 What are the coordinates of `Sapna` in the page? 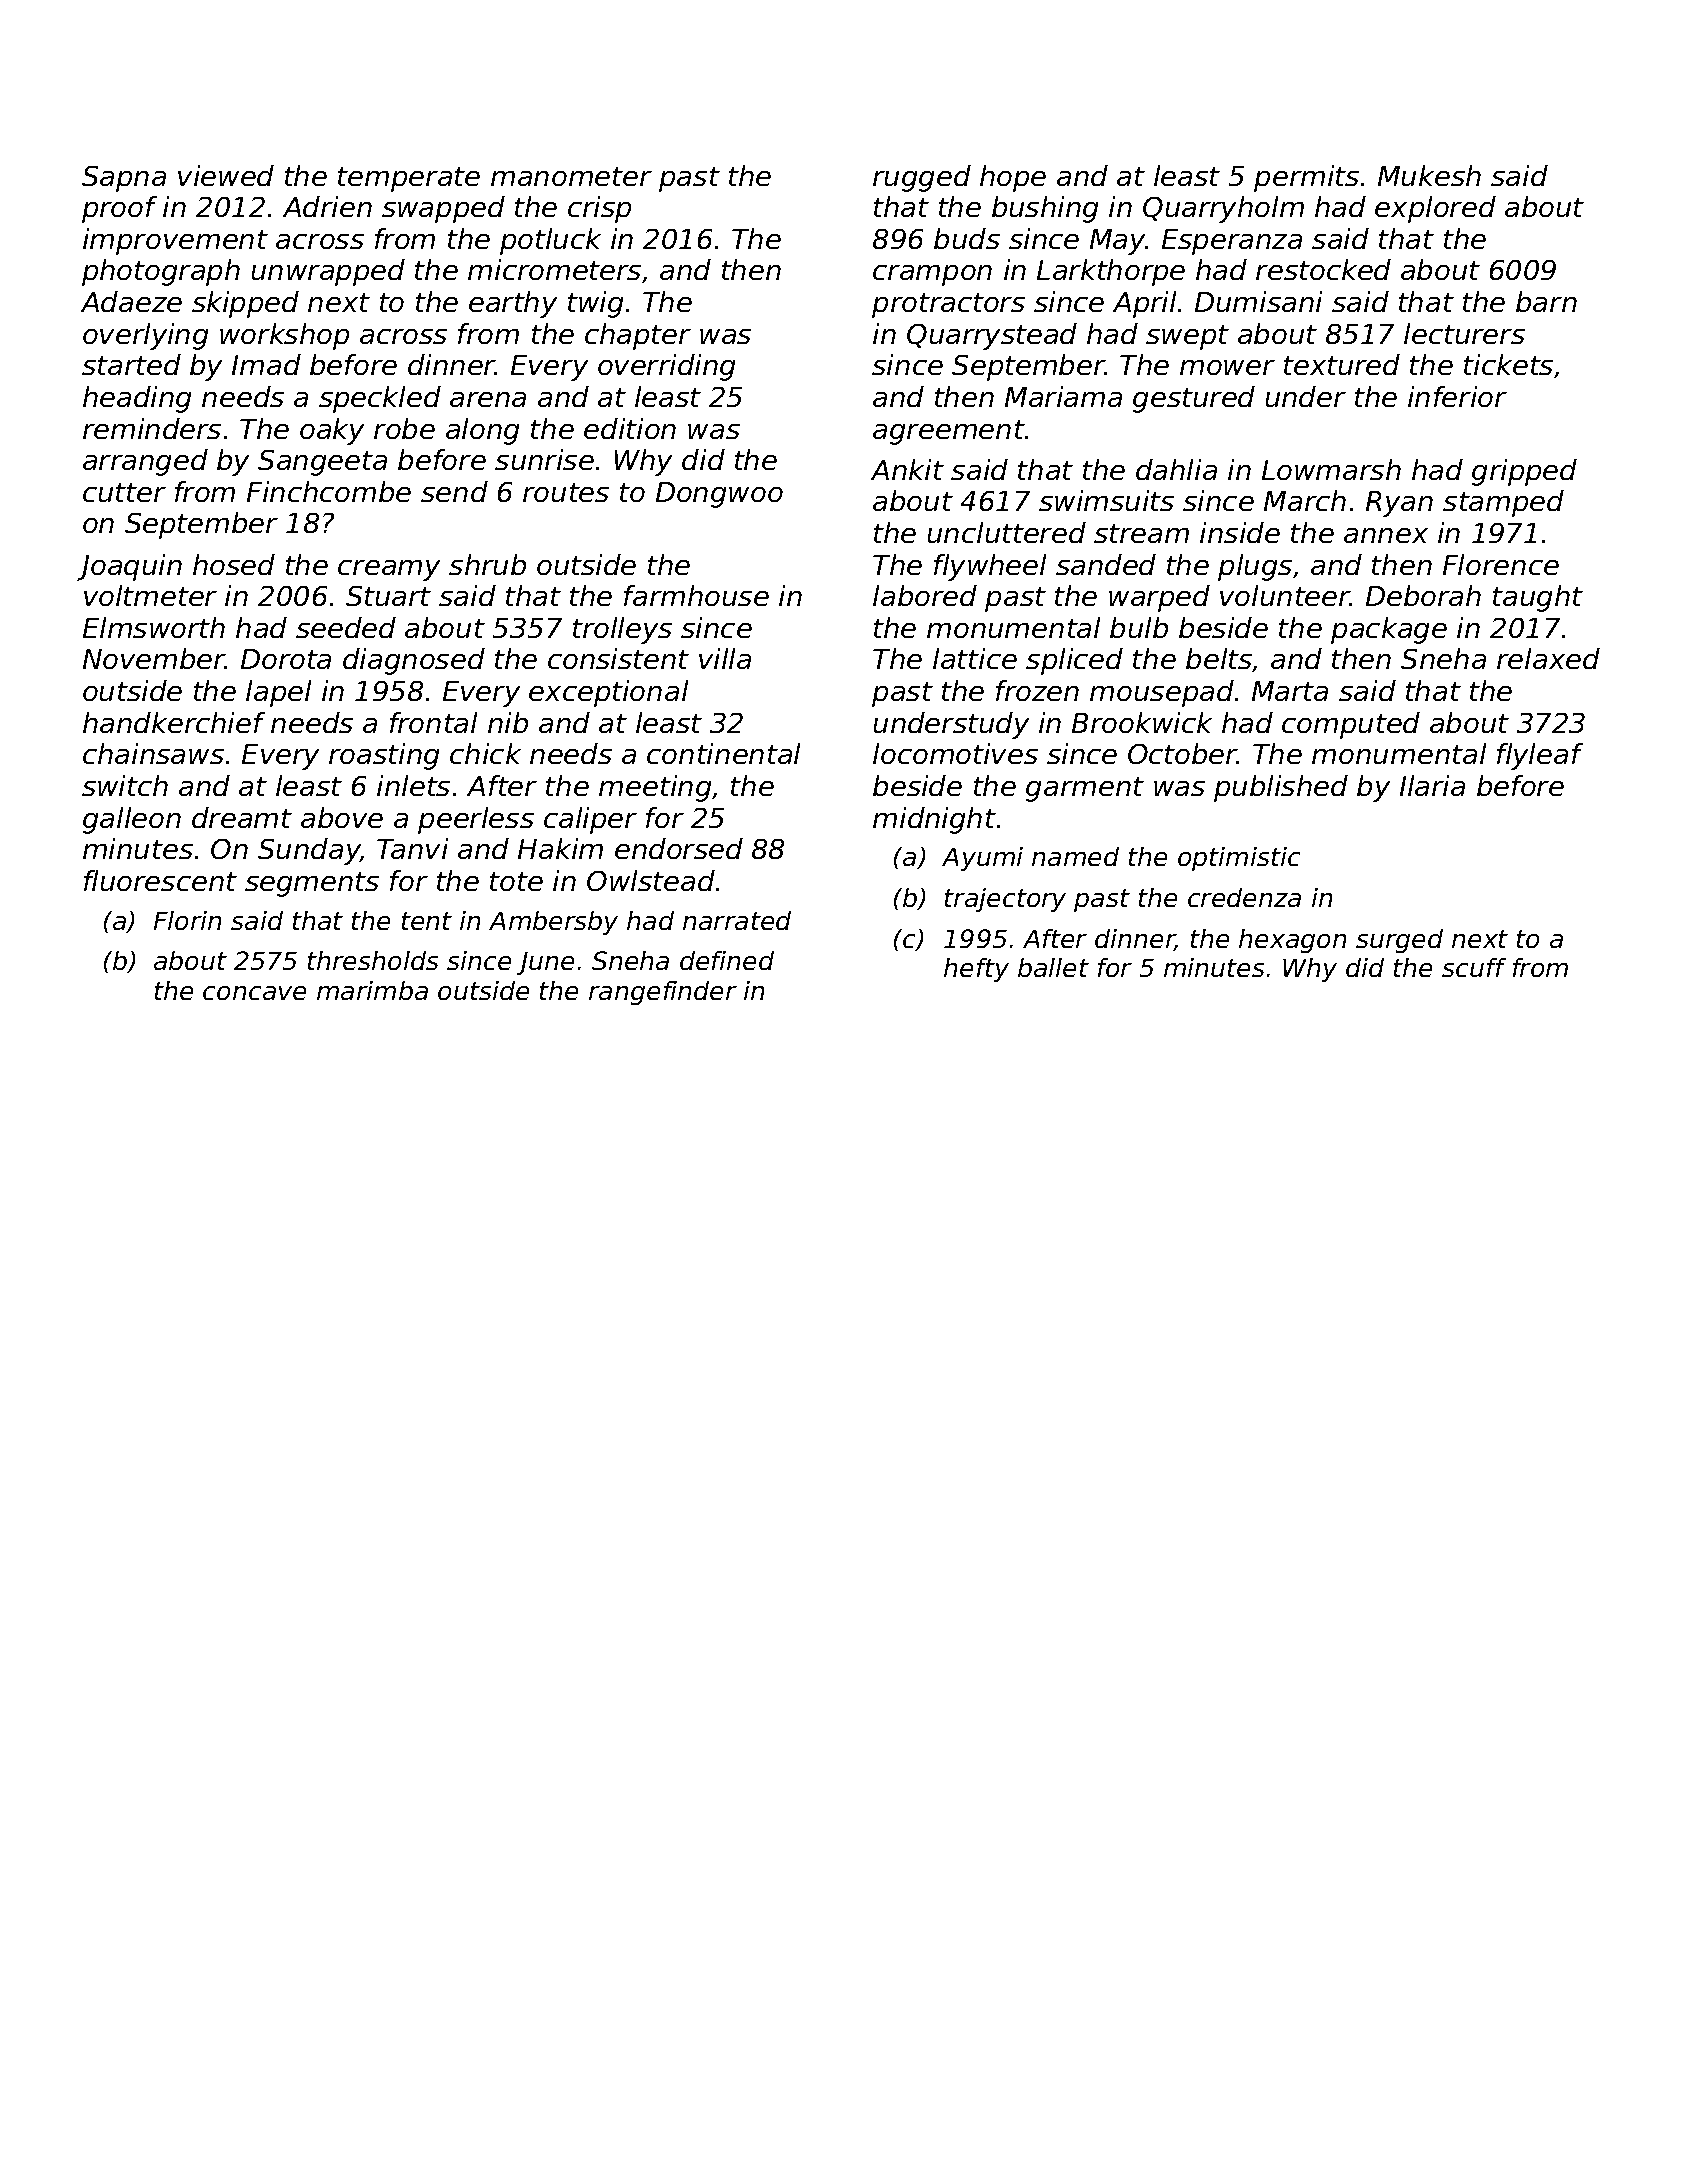 It's located at (124, 179).
